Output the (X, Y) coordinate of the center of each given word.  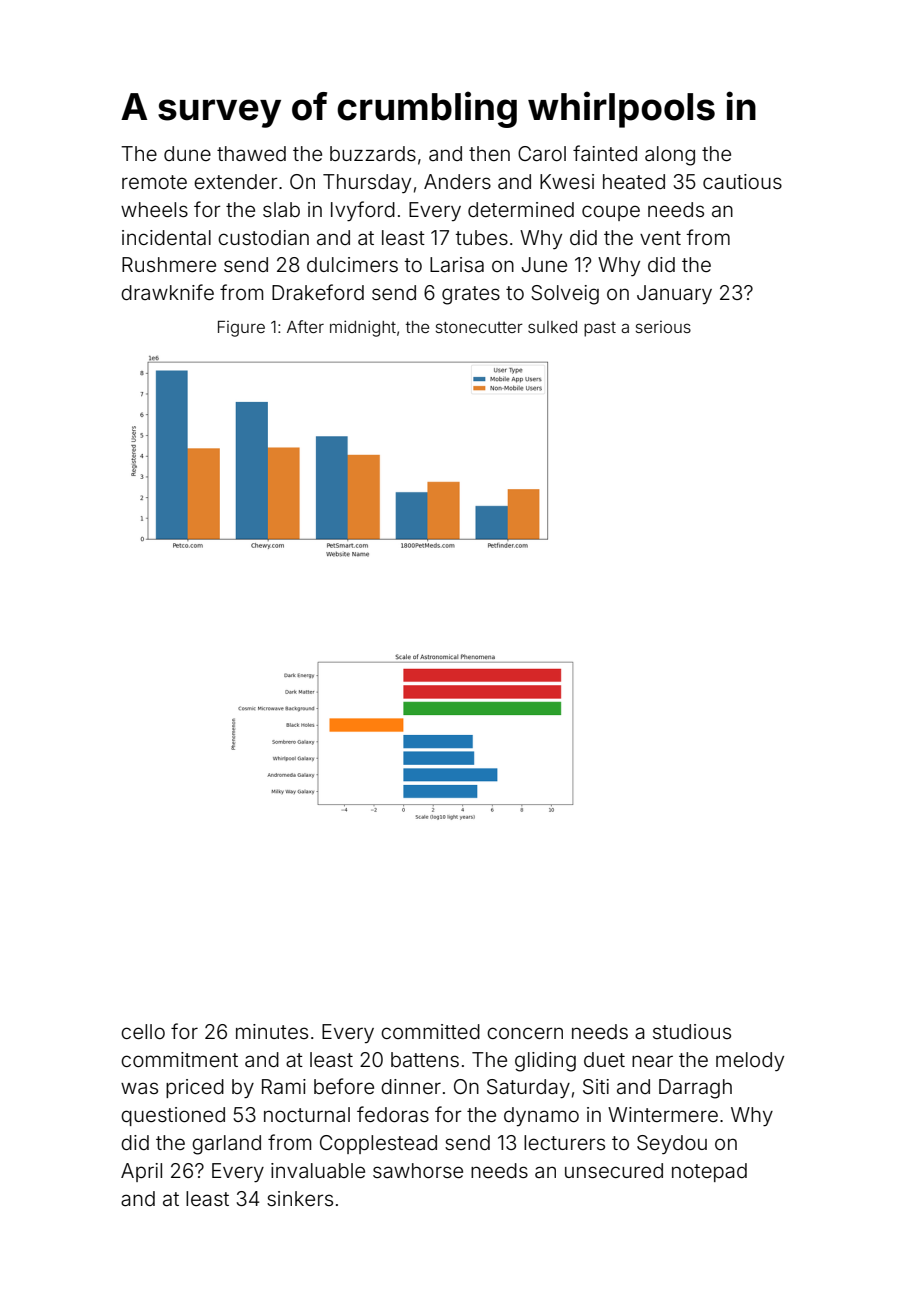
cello (143, 1031)
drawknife (167, 292)
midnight (363, 328)
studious (692, 1031)
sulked (552, 327)
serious (663, 327)
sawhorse (418, 1170)
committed (430, 1031)
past (600, 329)
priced (195, 1088)
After (305, 326)
